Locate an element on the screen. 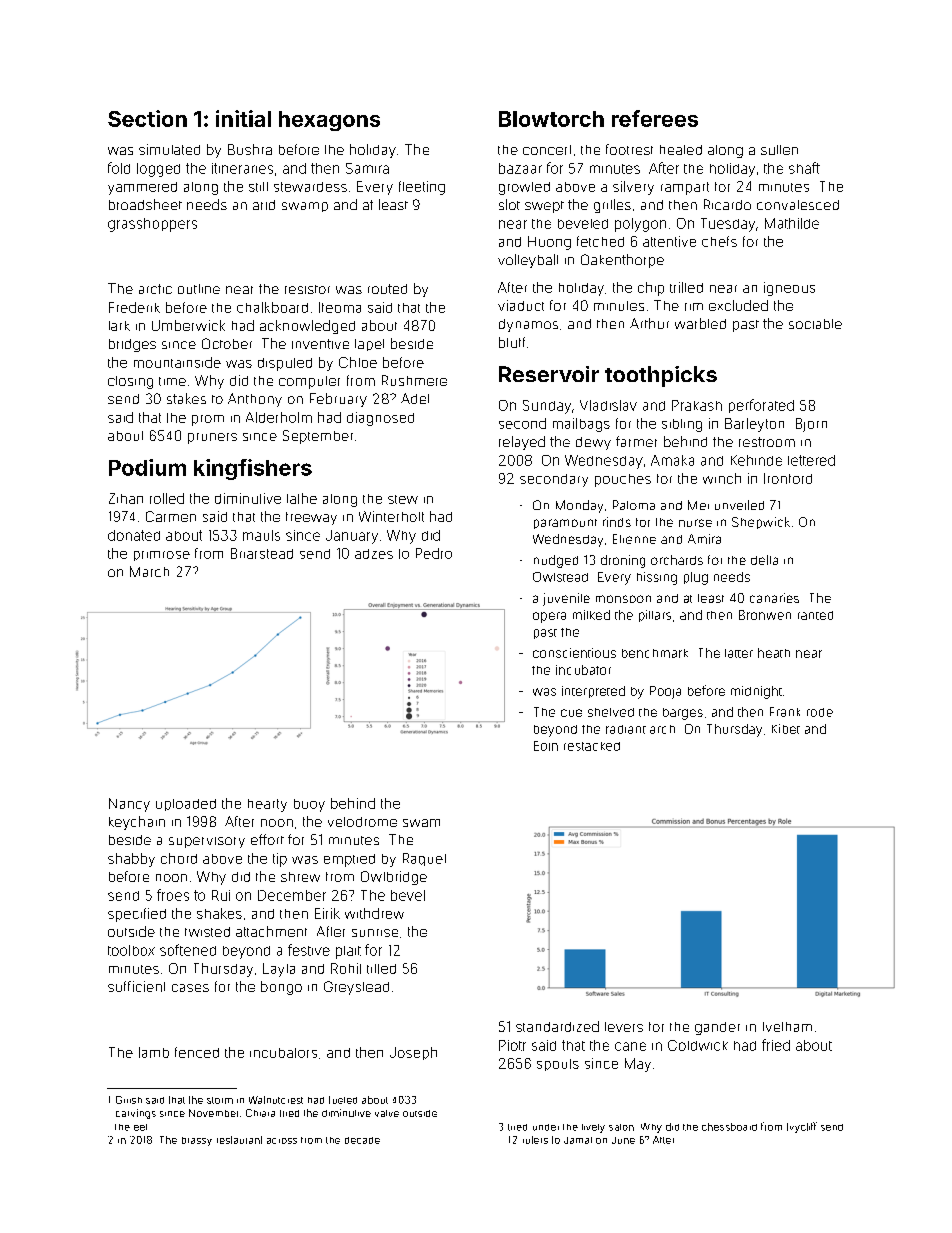 This screenshot has width=952, height=1233. Winterholt is located at coordinates (391, 516).
